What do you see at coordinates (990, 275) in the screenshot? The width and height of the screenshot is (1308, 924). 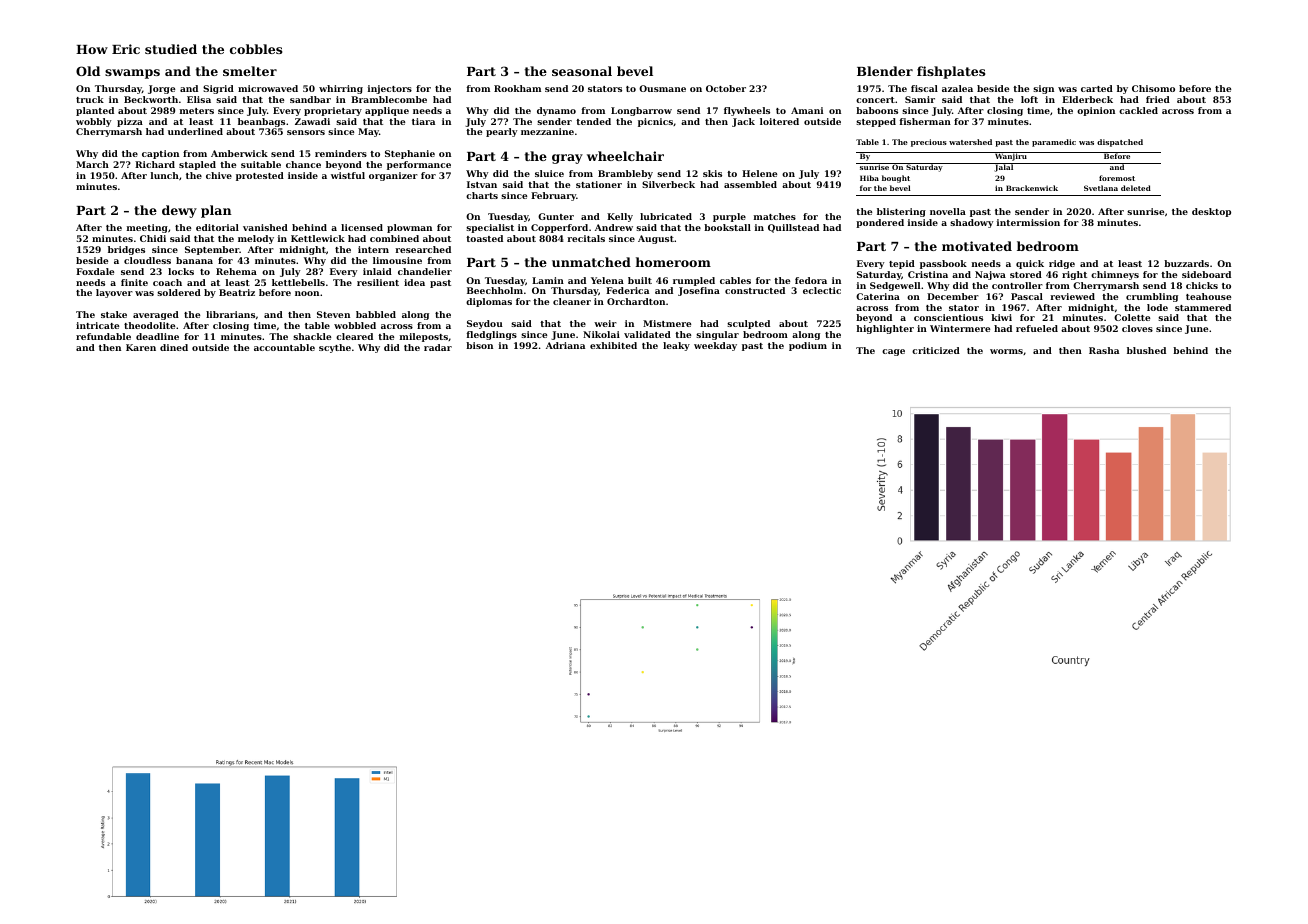 I see `Najwa` at bounding box center [990, 275].
